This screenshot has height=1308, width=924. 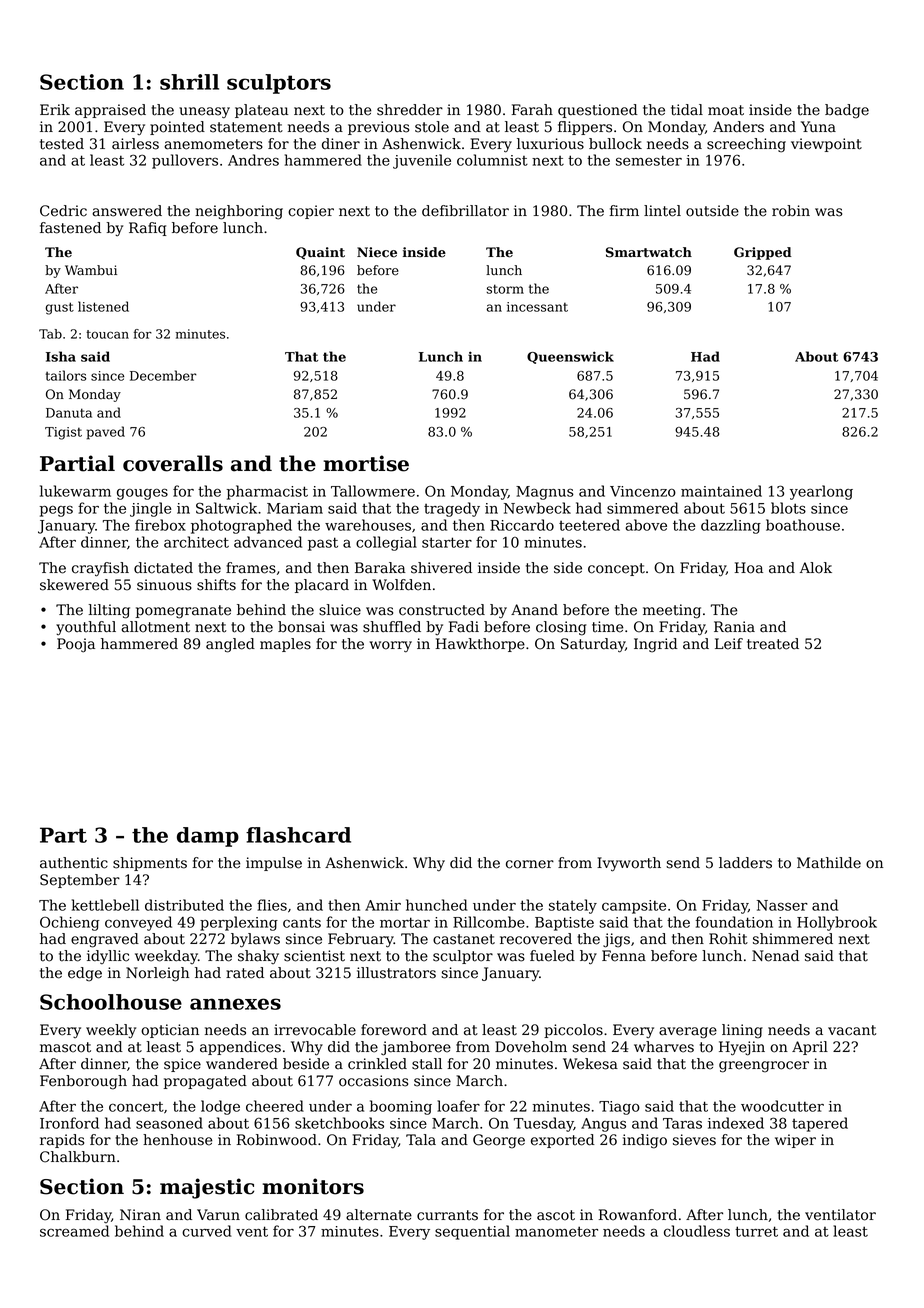 I want to click on Anand, so click(x=534, y=610).
